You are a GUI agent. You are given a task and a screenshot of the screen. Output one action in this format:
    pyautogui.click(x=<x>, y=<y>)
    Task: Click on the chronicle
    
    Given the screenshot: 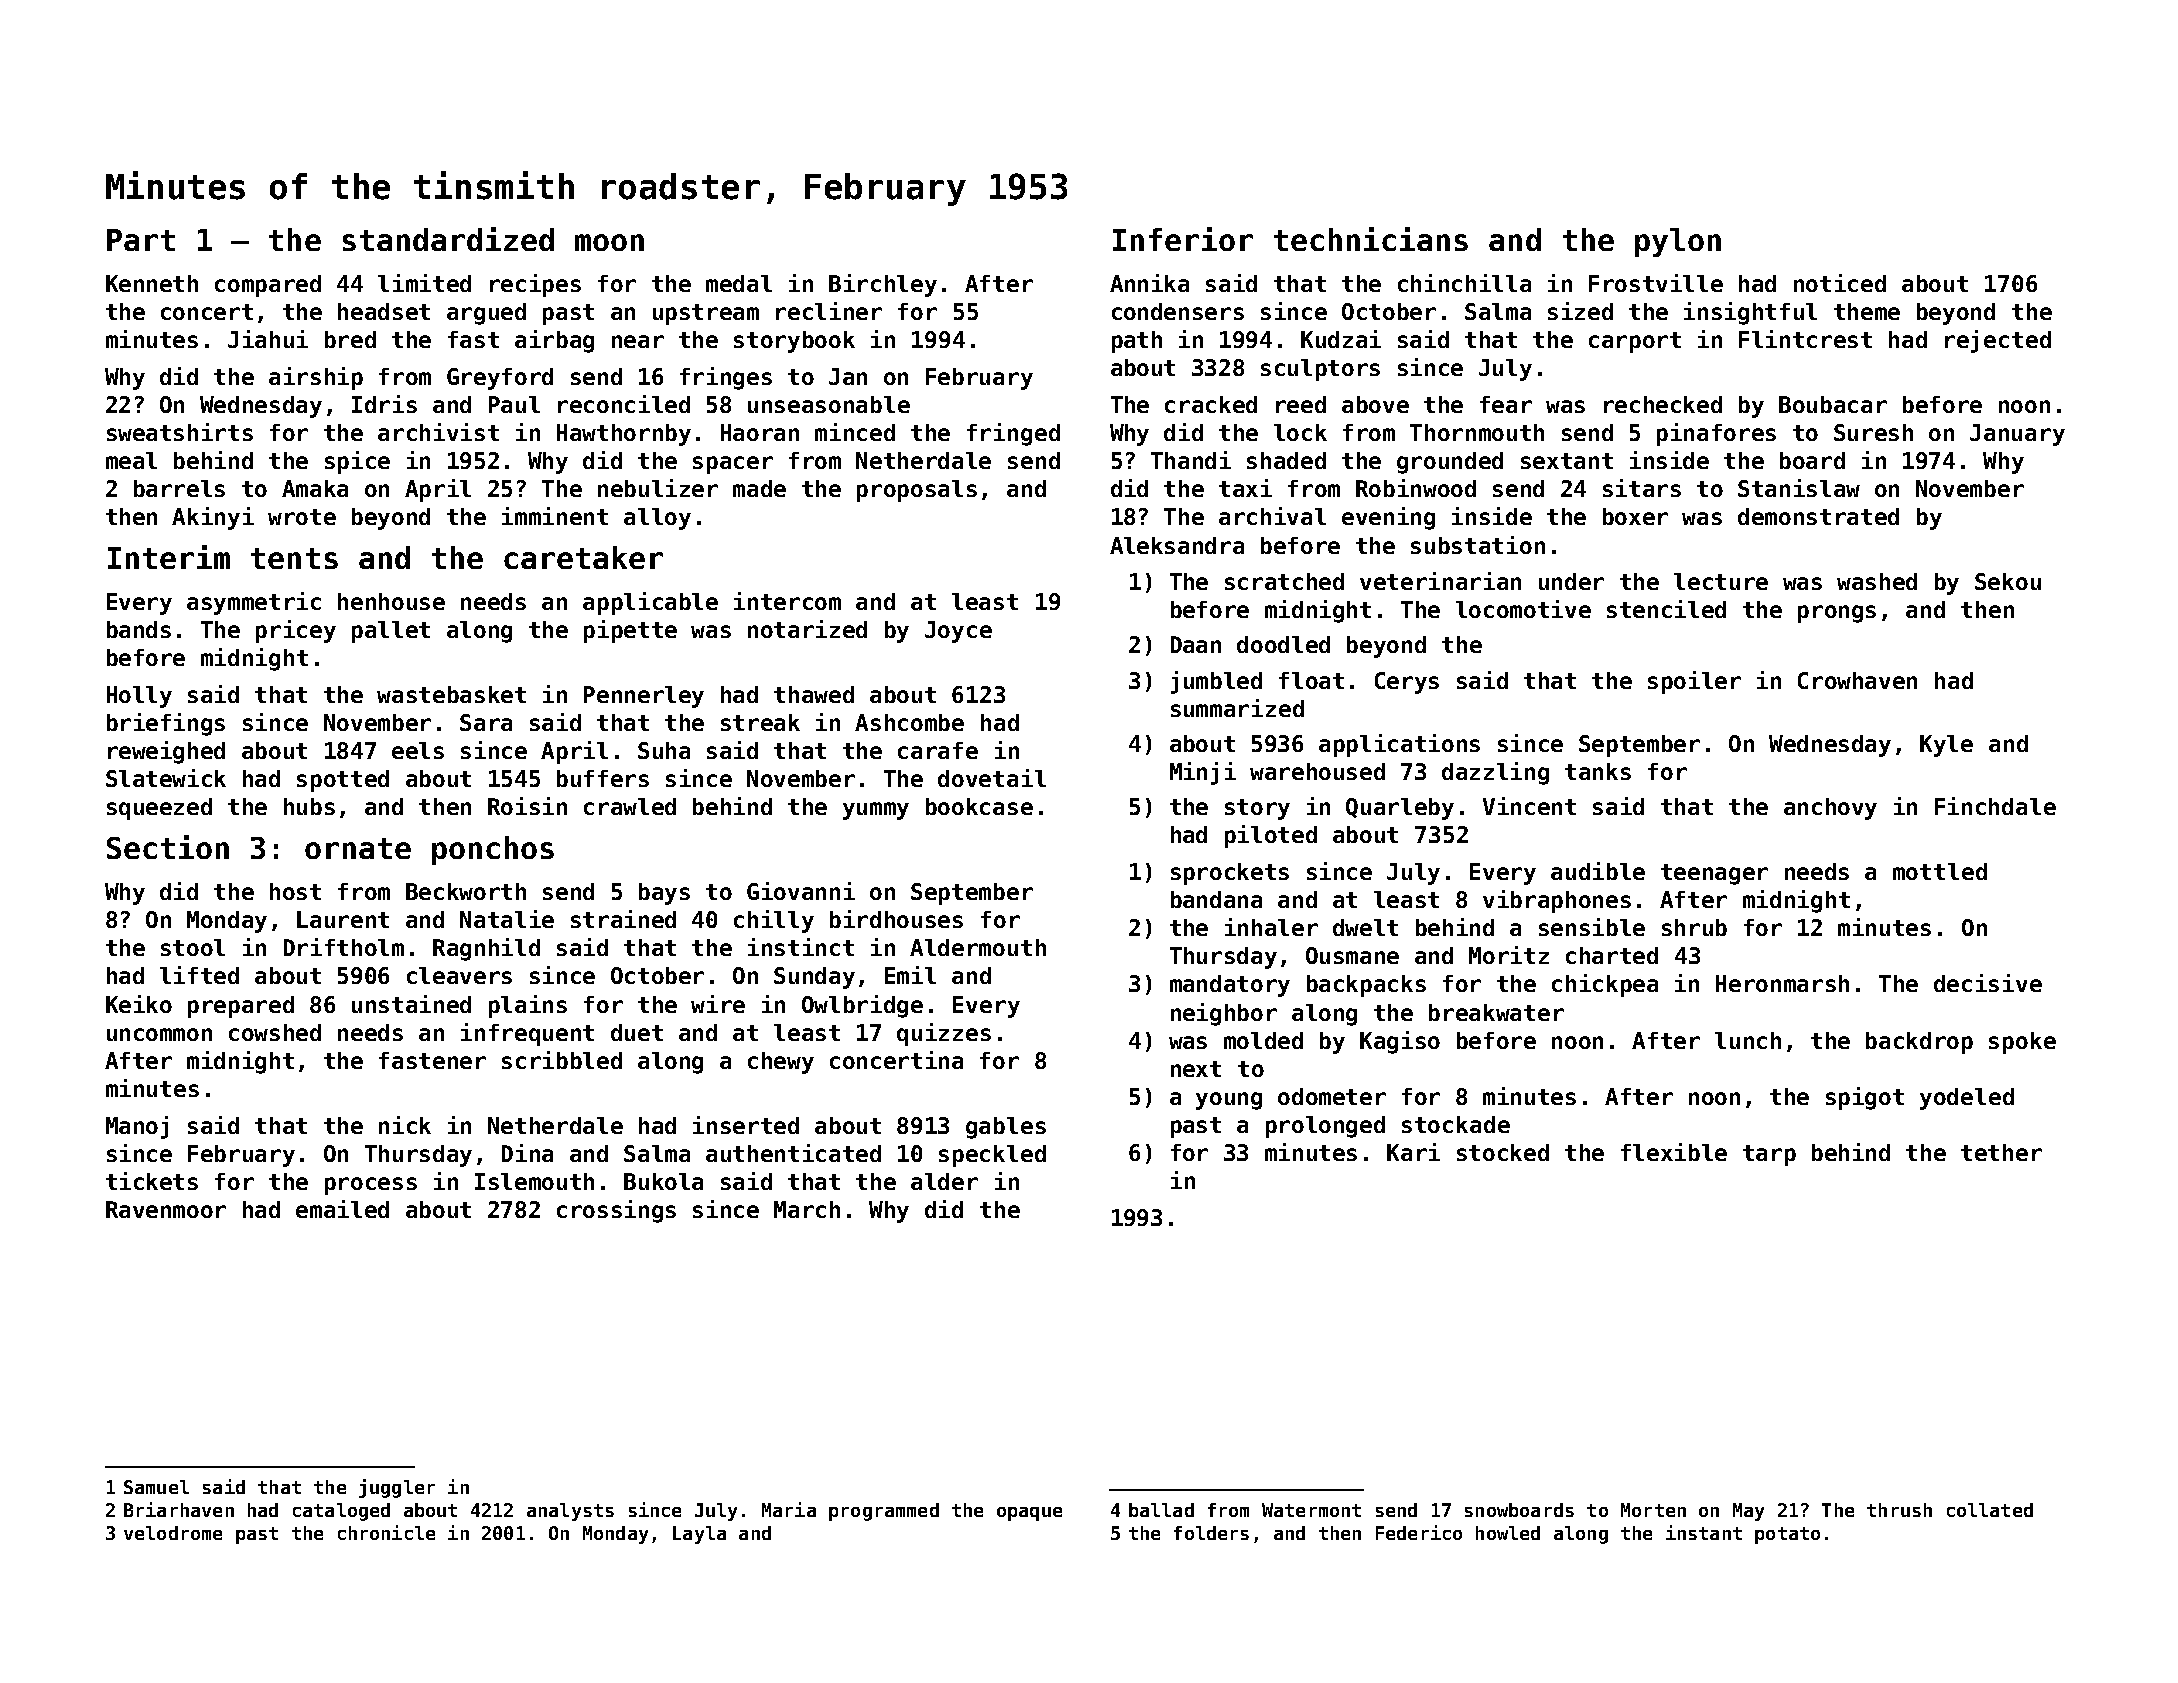 What is the action you would take?
    pyautogui.click(x=386, y=1532)
